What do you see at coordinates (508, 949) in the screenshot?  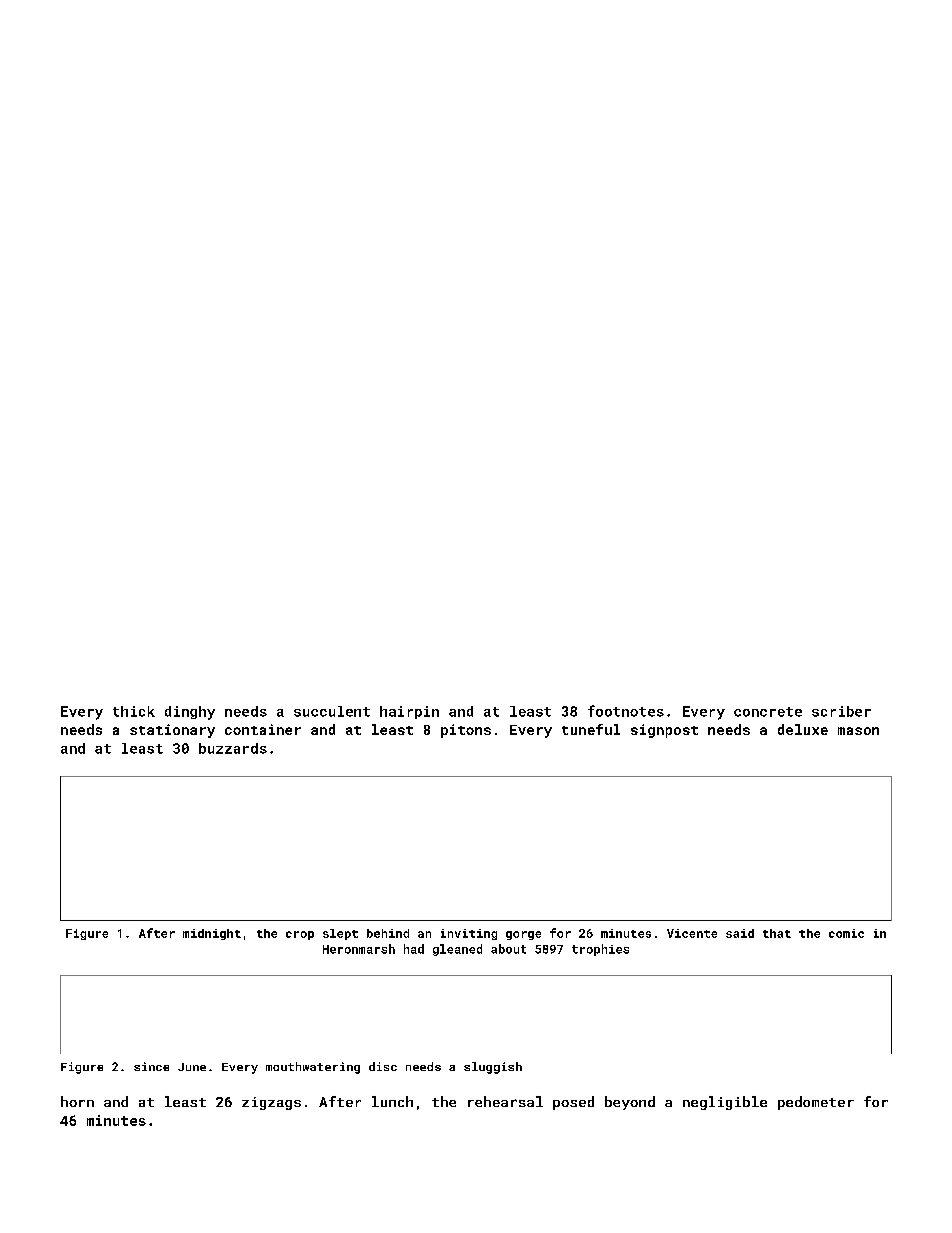 I see `about` at bounding box center [508, 949].
